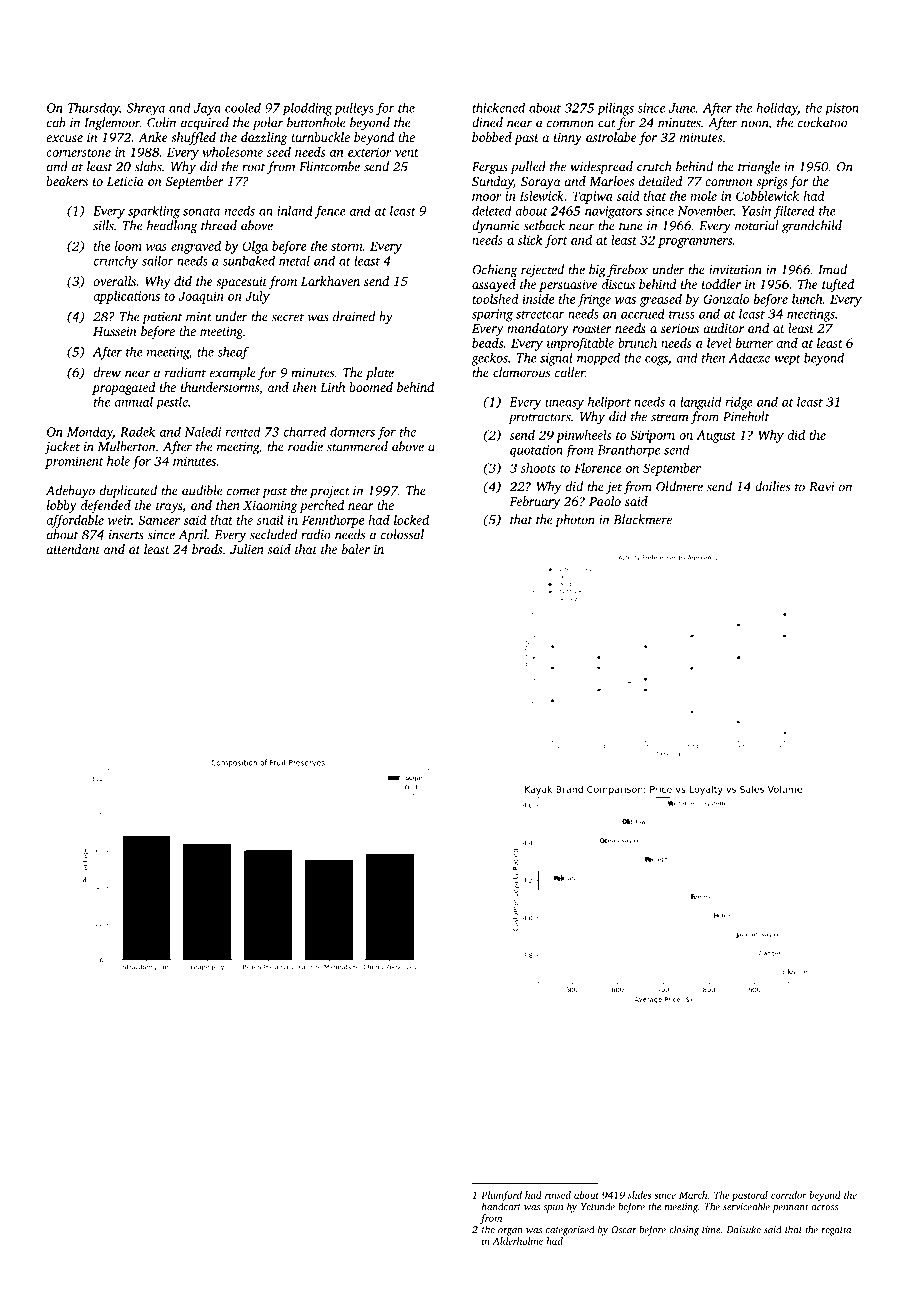  I want to click on brads, so click(207, 549).
